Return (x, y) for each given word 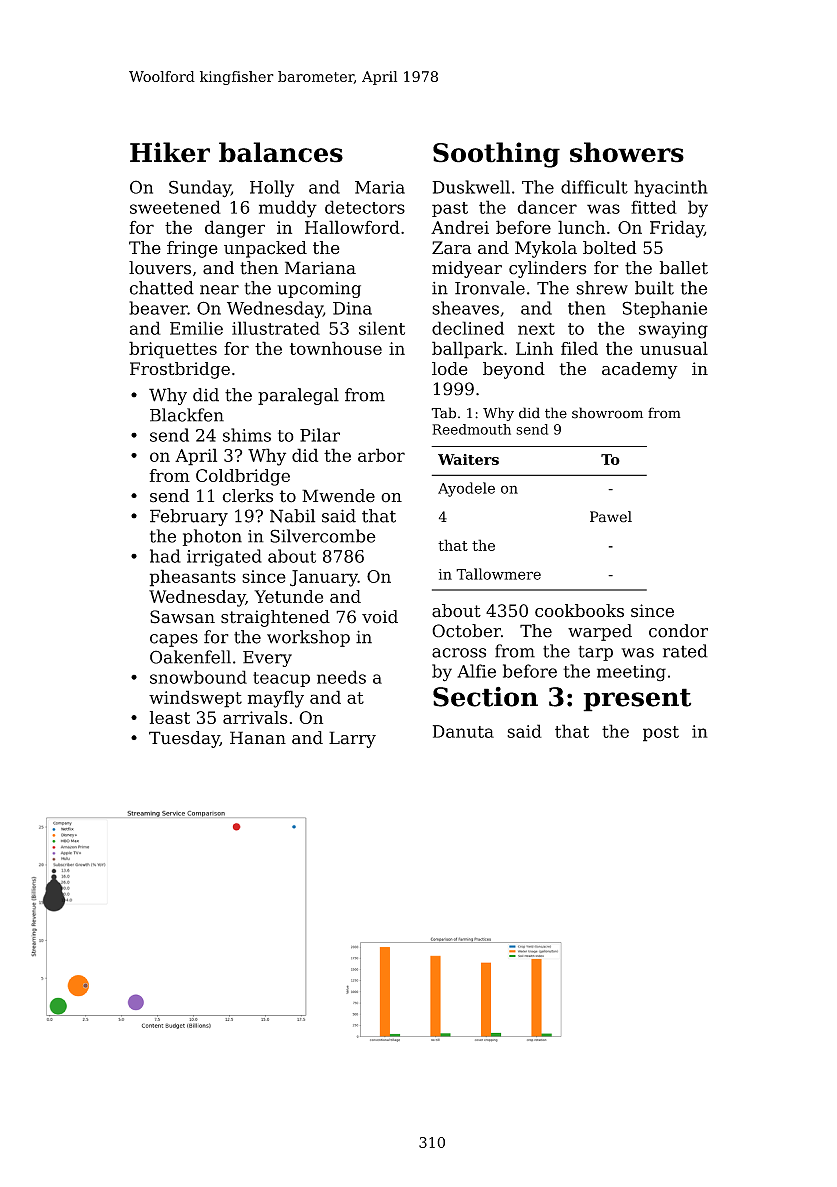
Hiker (170, 152)
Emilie (196, 328)
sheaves (465, 308)
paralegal (298, 396)
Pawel (611, 517)
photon (212, 537)
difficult (594, 187)
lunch (581, 227)
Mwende (338, 496)
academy (640, 370)
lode (450, 369)
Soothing (496, 155)
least (170, 717)
